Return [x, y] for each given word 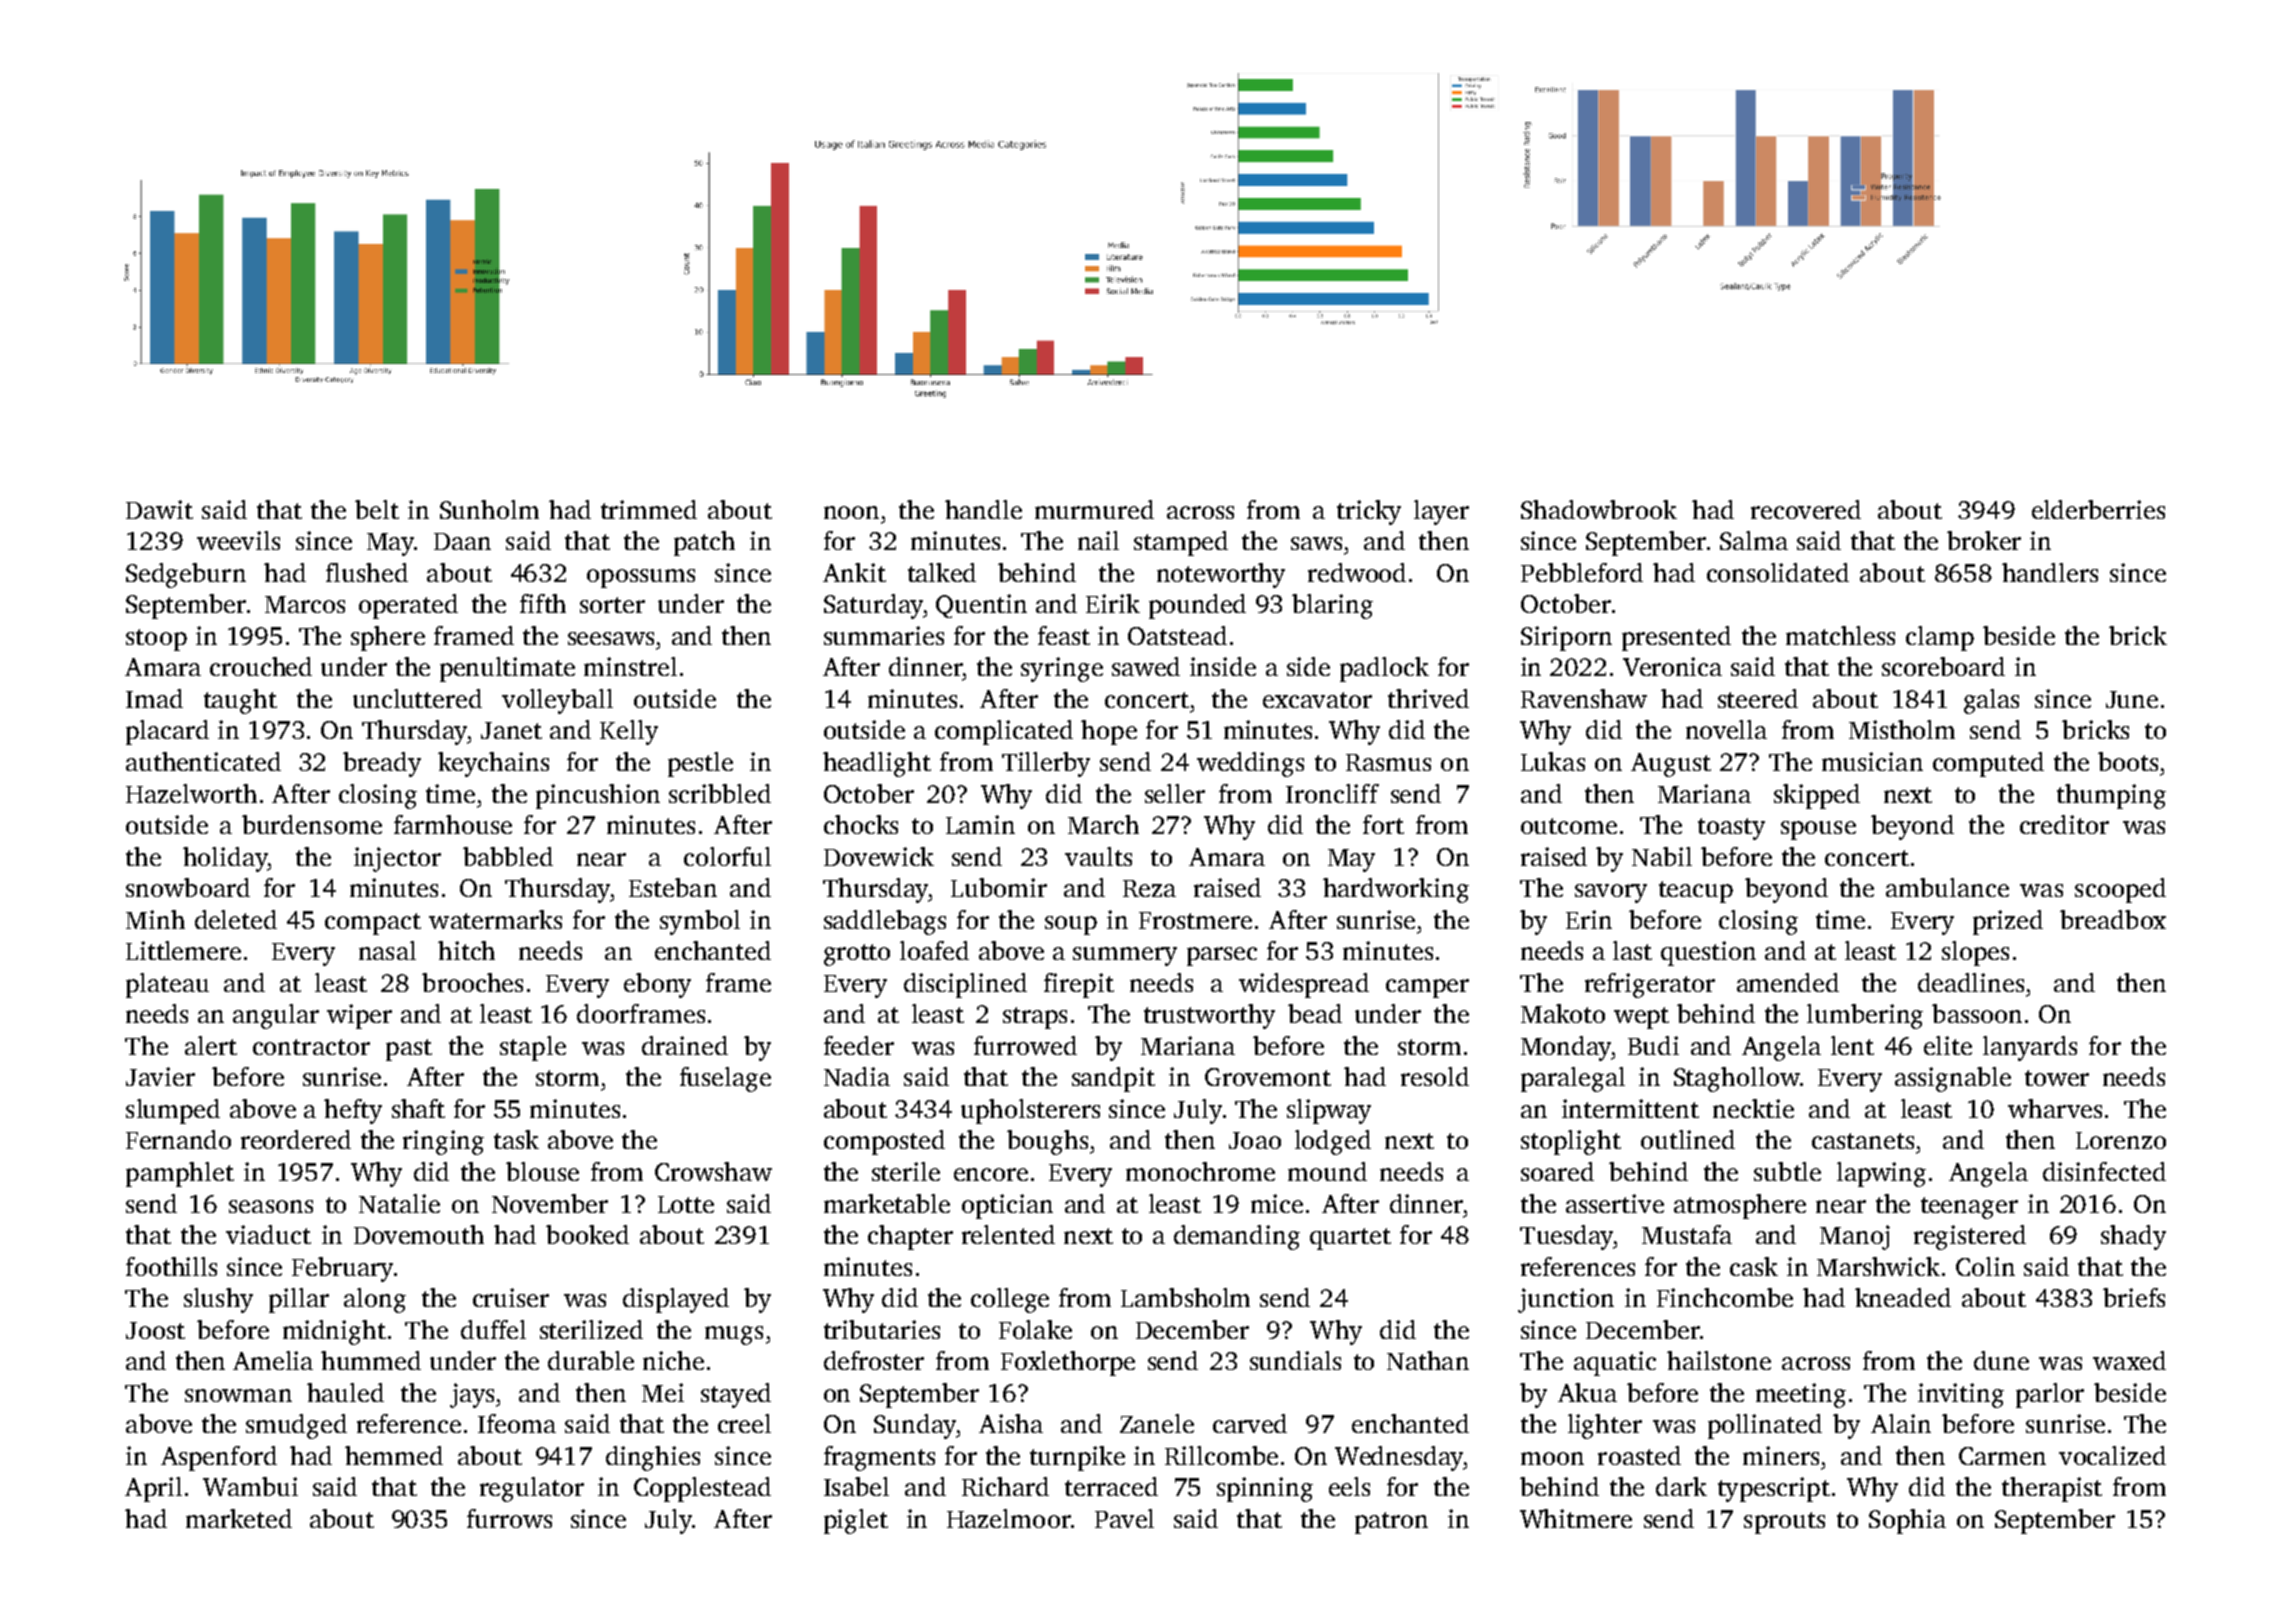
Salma [1754, 540]
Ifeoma [517, 1423]
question [1708, 953]
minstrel [630, 666]
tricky [1369, 512]
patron [1391, 1523]
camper [1427, 988]
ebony [657, 985]
